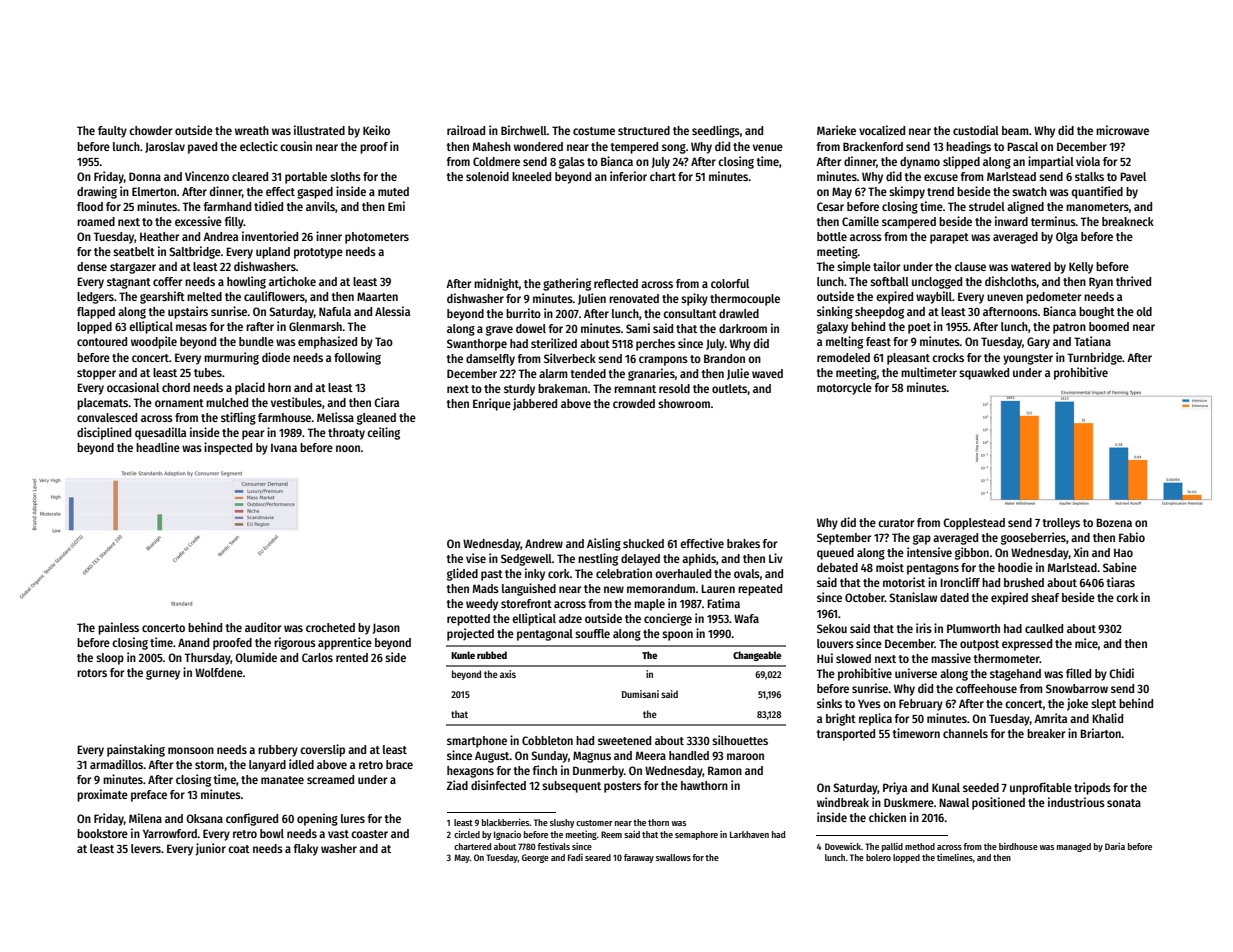 The height and width of the image is (952, 1233). I want to click on mice, so click(1086, 643).
